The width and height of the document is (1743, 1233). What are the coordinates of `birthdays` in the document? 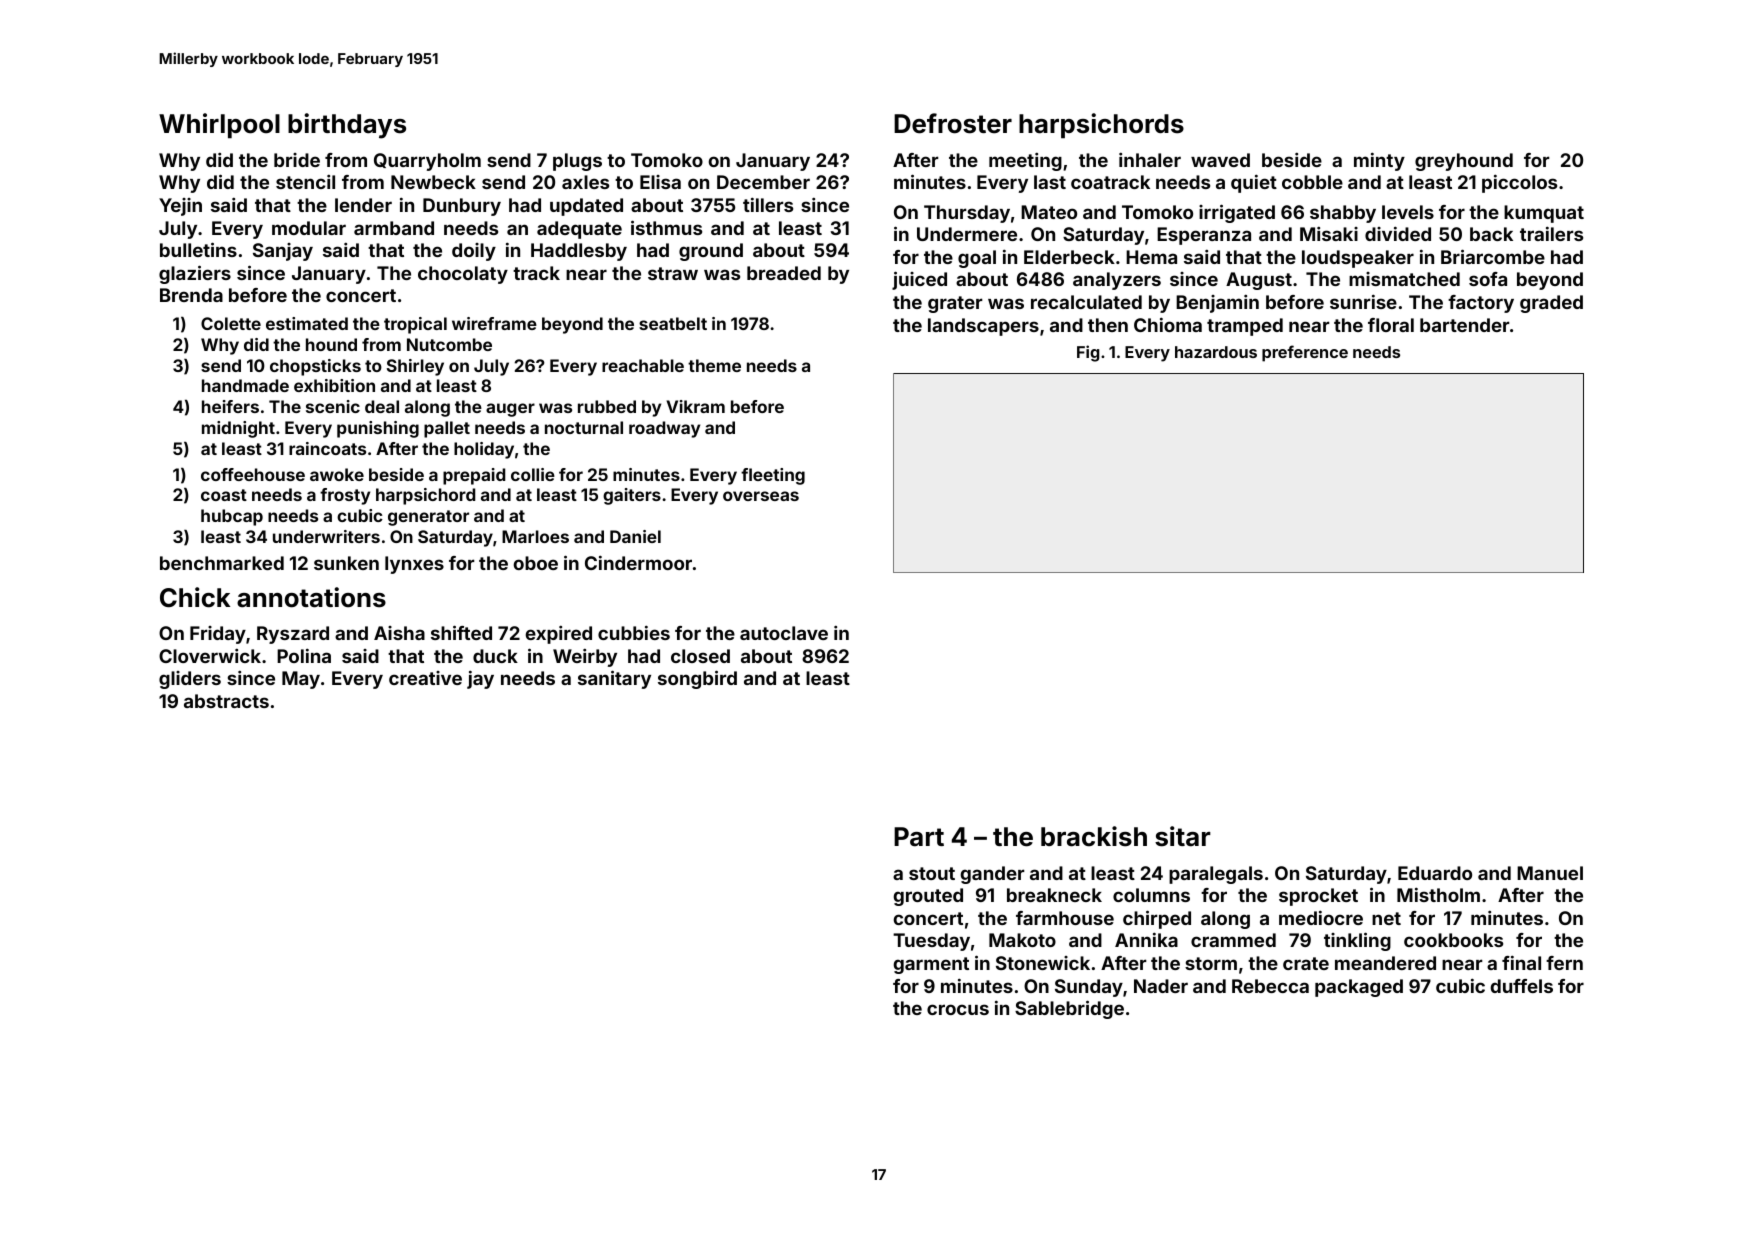 It's located at (347, 126).
